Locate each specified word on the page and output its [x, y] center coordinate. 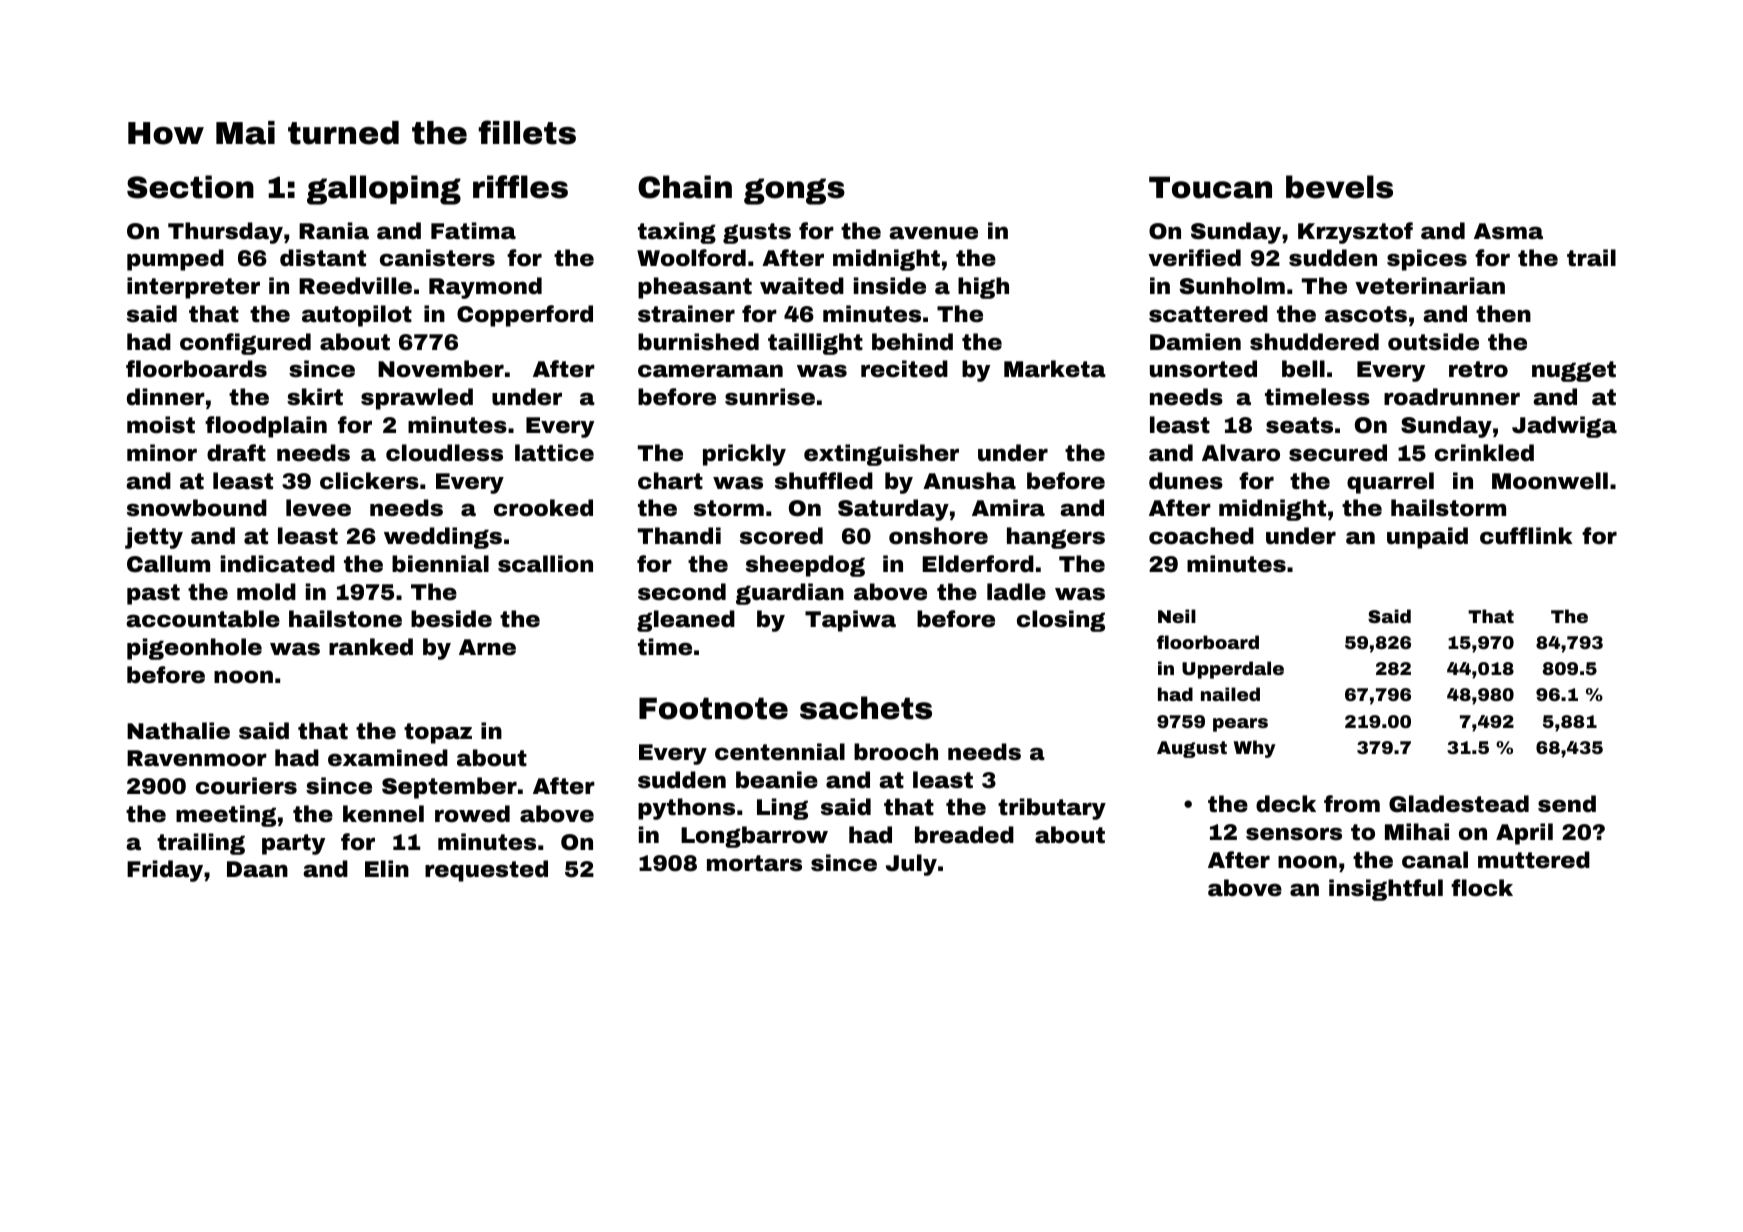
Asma [1508, 231]
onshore [938, 536]
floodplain [266, 427]
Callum [168, 564]
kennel [383, 814]
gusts [757, 233]
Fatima [473, 231]
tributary [1052, 809]
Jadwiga [1564, 427]
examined [388, 758]
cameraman [710, 371]
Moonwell [1550, 481]
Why [1255, 749]
